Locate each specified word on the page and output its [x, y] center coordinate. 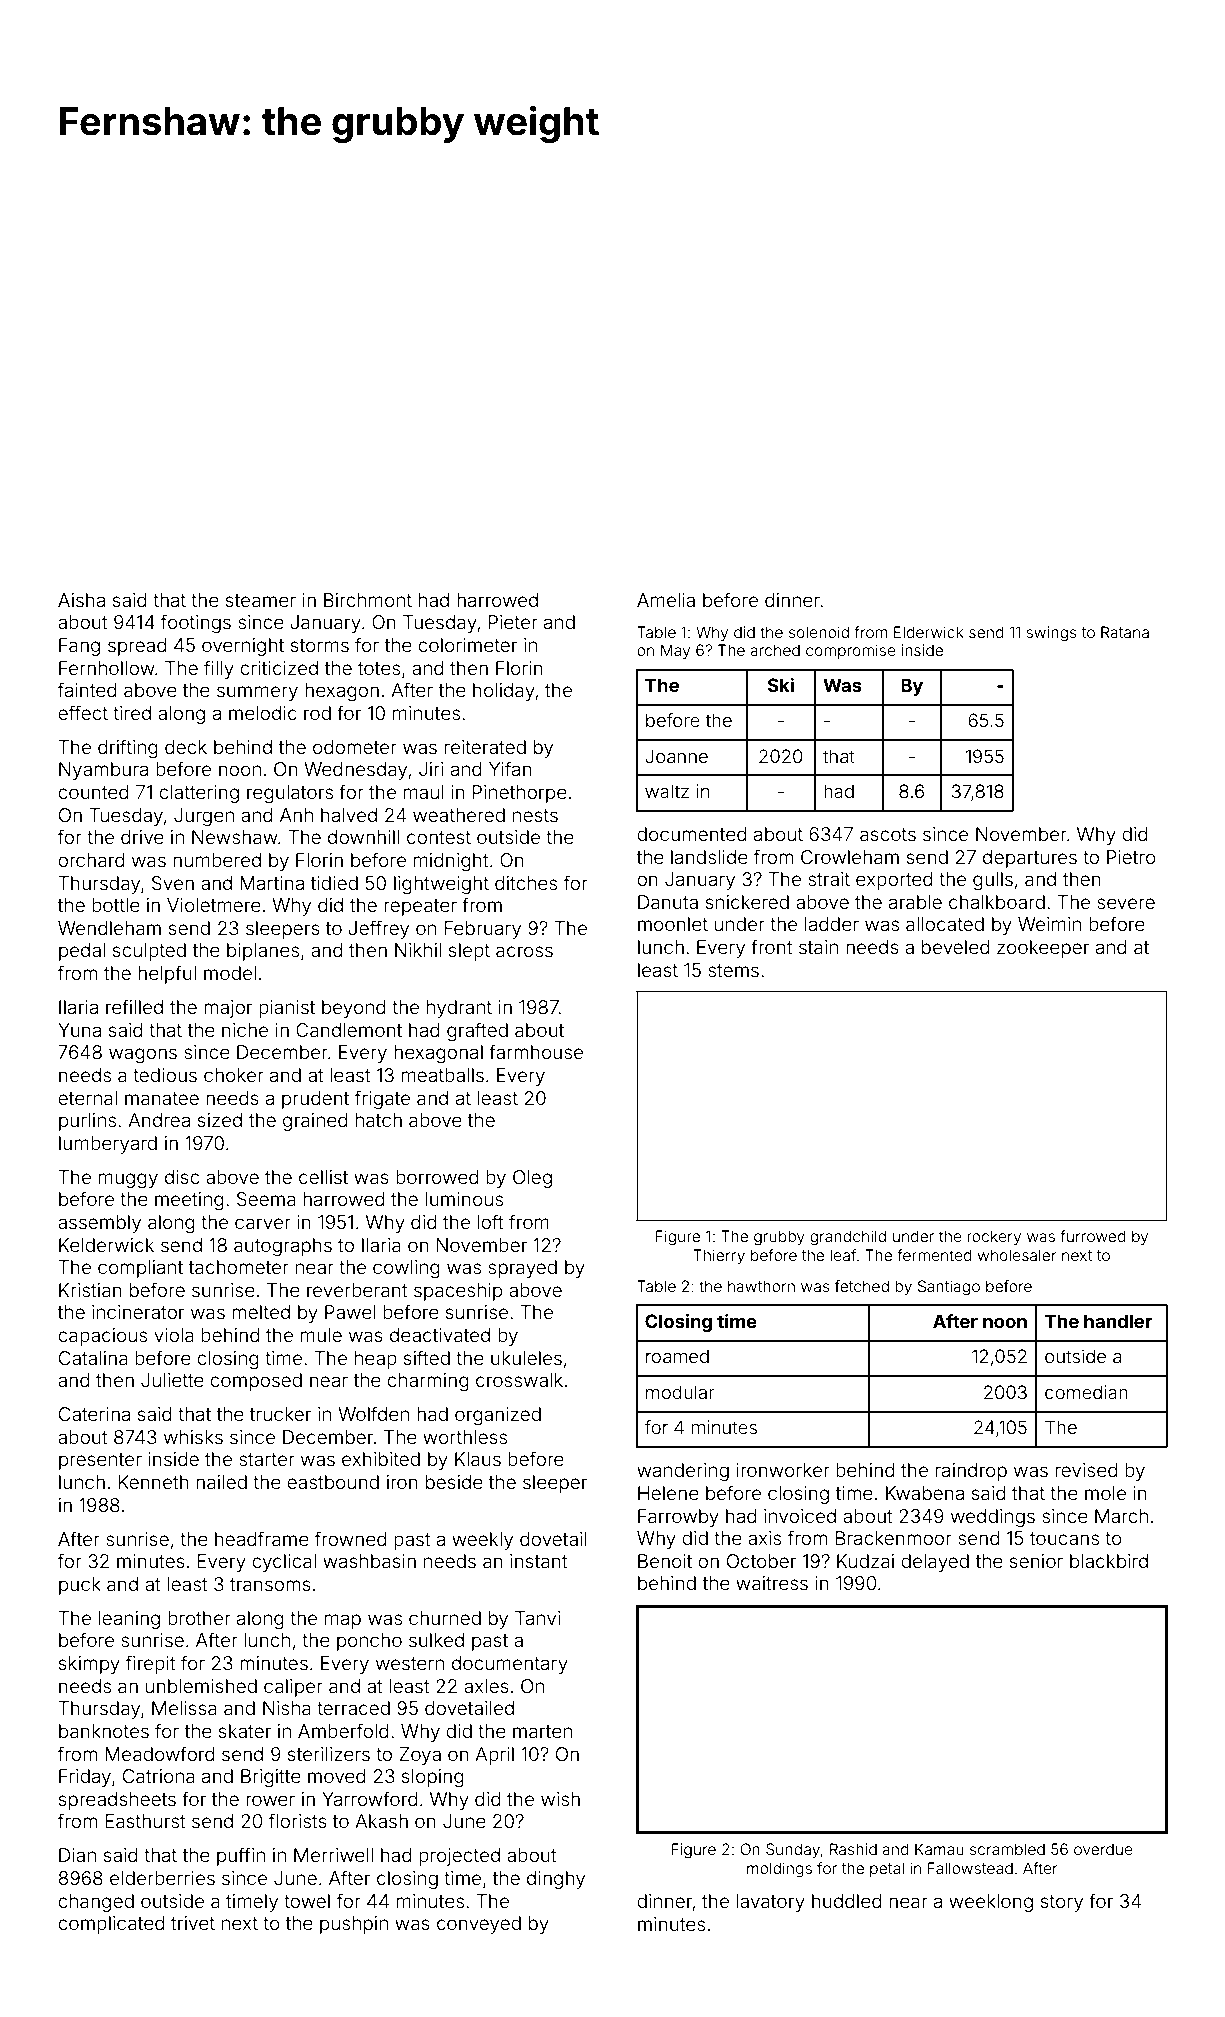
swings [1051, 634]
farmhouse [536, 1051]
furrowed [1093, 1236]
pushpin [354, 1925]
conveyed [479, 1925]
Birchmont [368, 600]
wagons [143, 1055]
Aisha [81, 600]
